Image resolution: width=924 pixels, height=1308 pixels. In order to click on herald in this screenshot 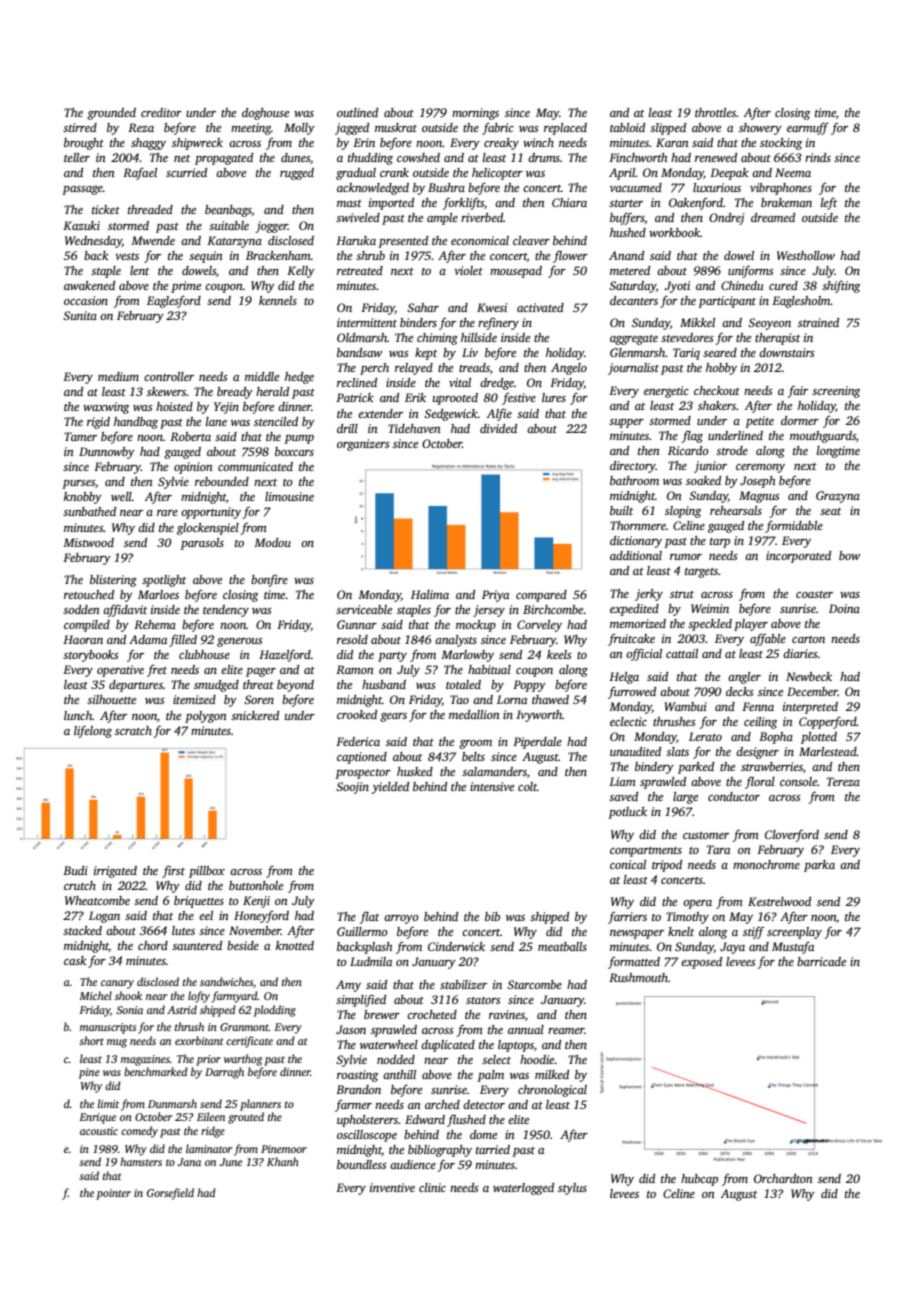, I will do `click(272, 391)`.
